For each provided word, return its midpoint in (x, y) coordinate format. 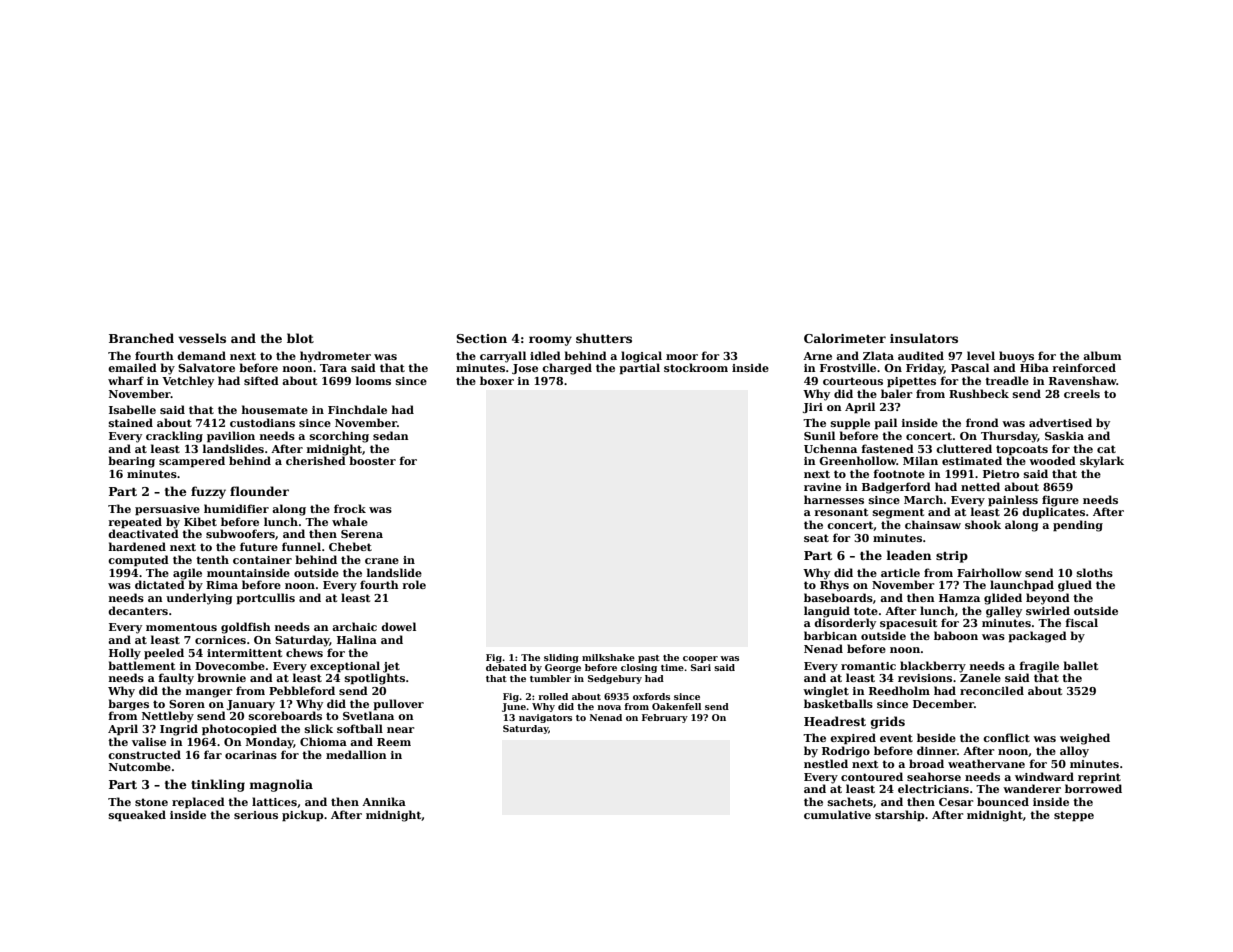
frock (350, 508)
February (665, 718)
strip (952, 557)
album (1102, 355)
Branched (141, 338)
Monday (269, 743)
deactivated (143, 533)
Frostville (848, 367)
